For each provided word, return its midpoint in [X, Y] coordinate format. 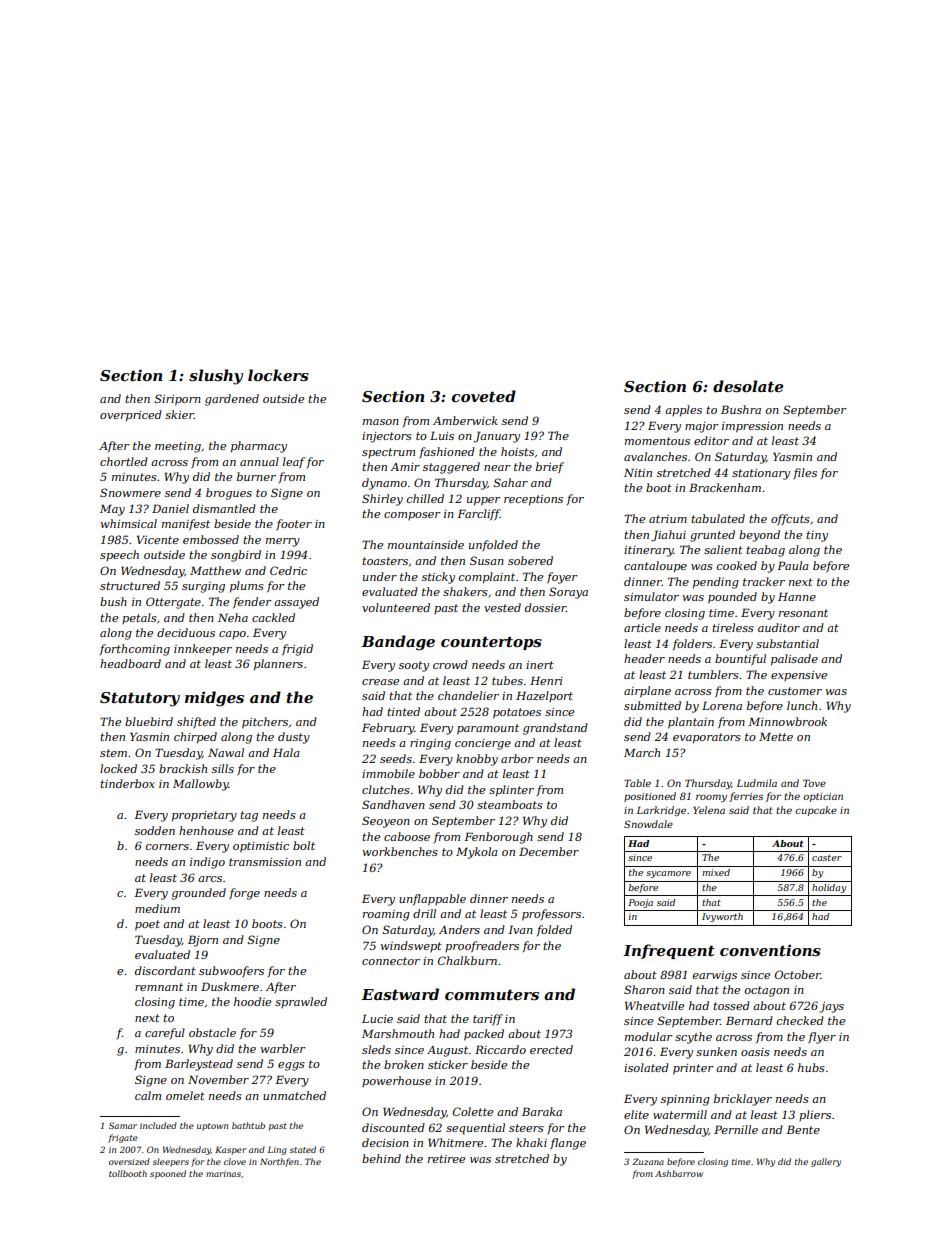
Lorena [722, 705]
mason [381, 422]
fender [252, 602]
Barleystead [199, 1065]
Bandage [398, 643]
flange [568, 1144]
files [805, 474]
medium [157, 908]
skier [179, 414]
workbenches [400, 851]
